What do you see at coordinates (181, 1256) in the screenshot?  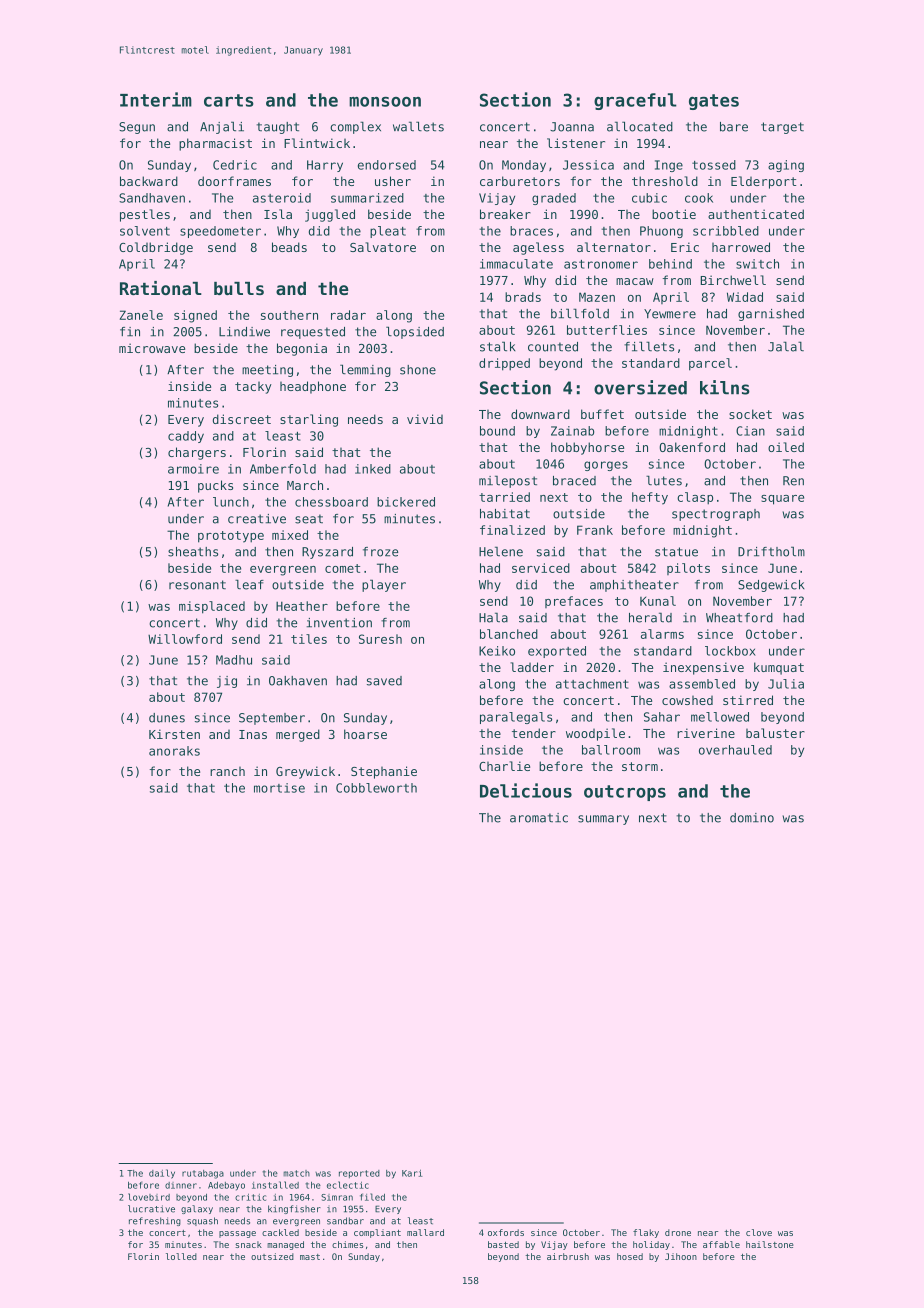 I see `lolled` at bounding box center [181, 1256].
